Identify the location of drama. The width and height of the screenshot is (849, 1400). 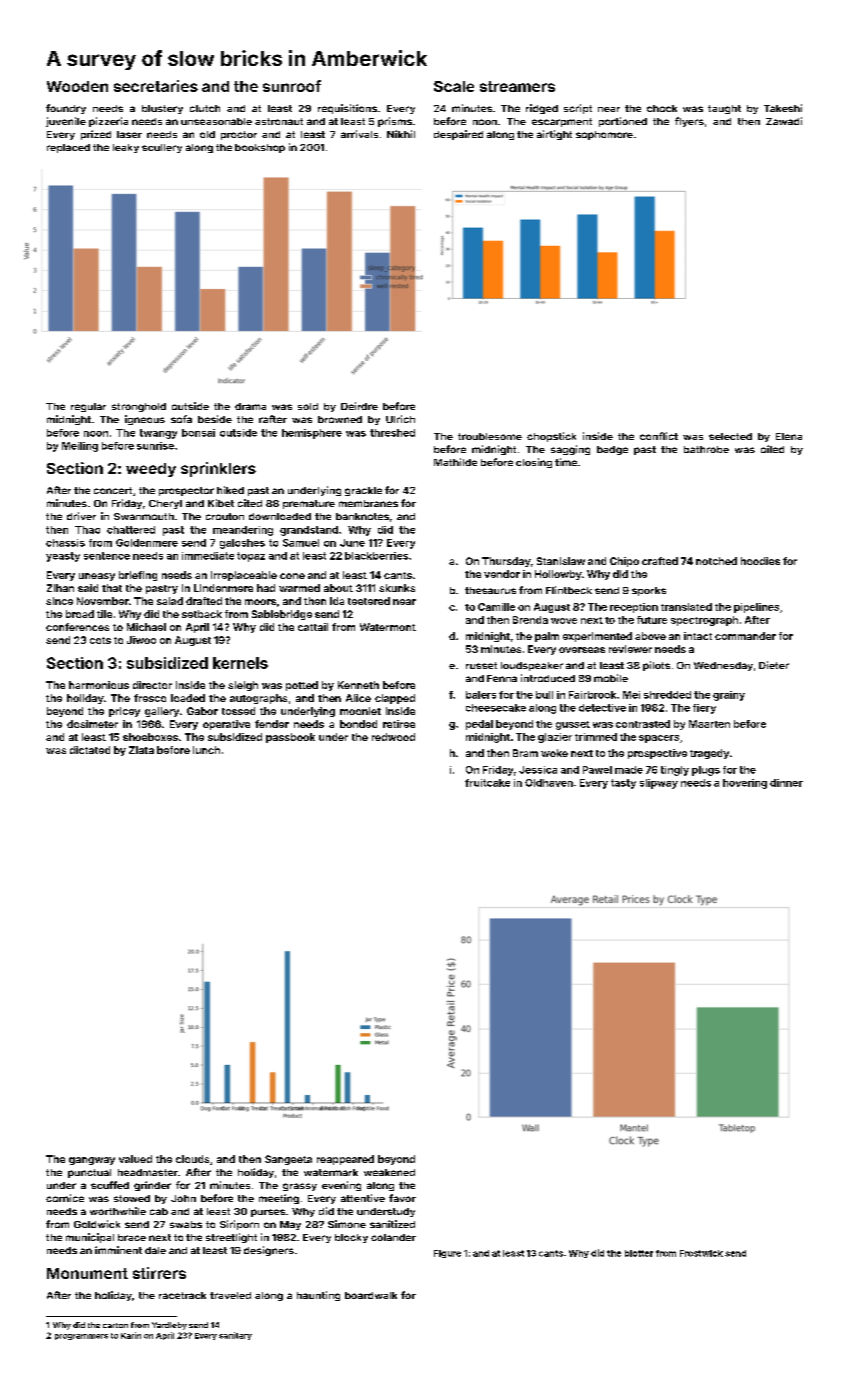
(250, 406).
